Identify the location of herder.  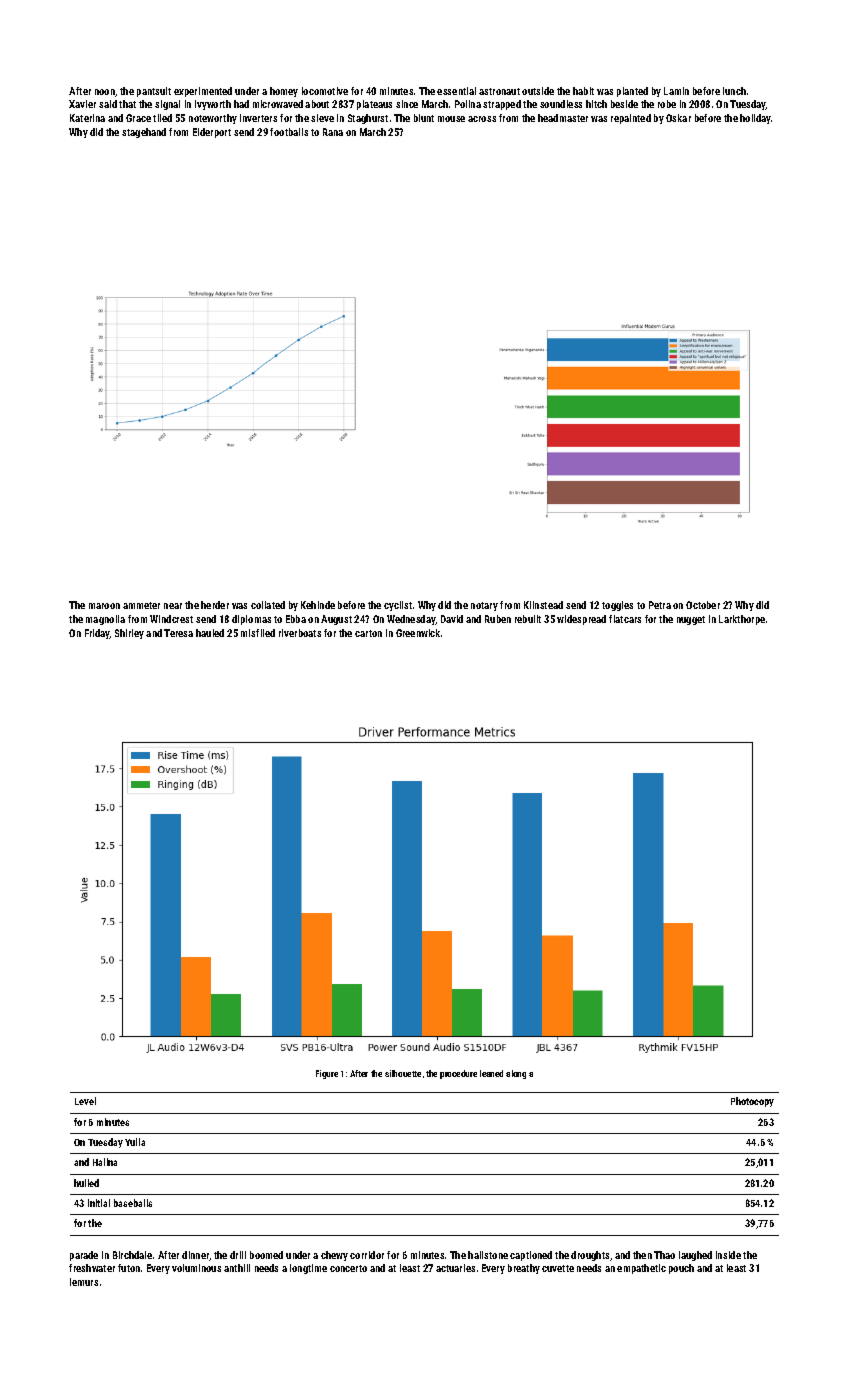
(215, 605).
